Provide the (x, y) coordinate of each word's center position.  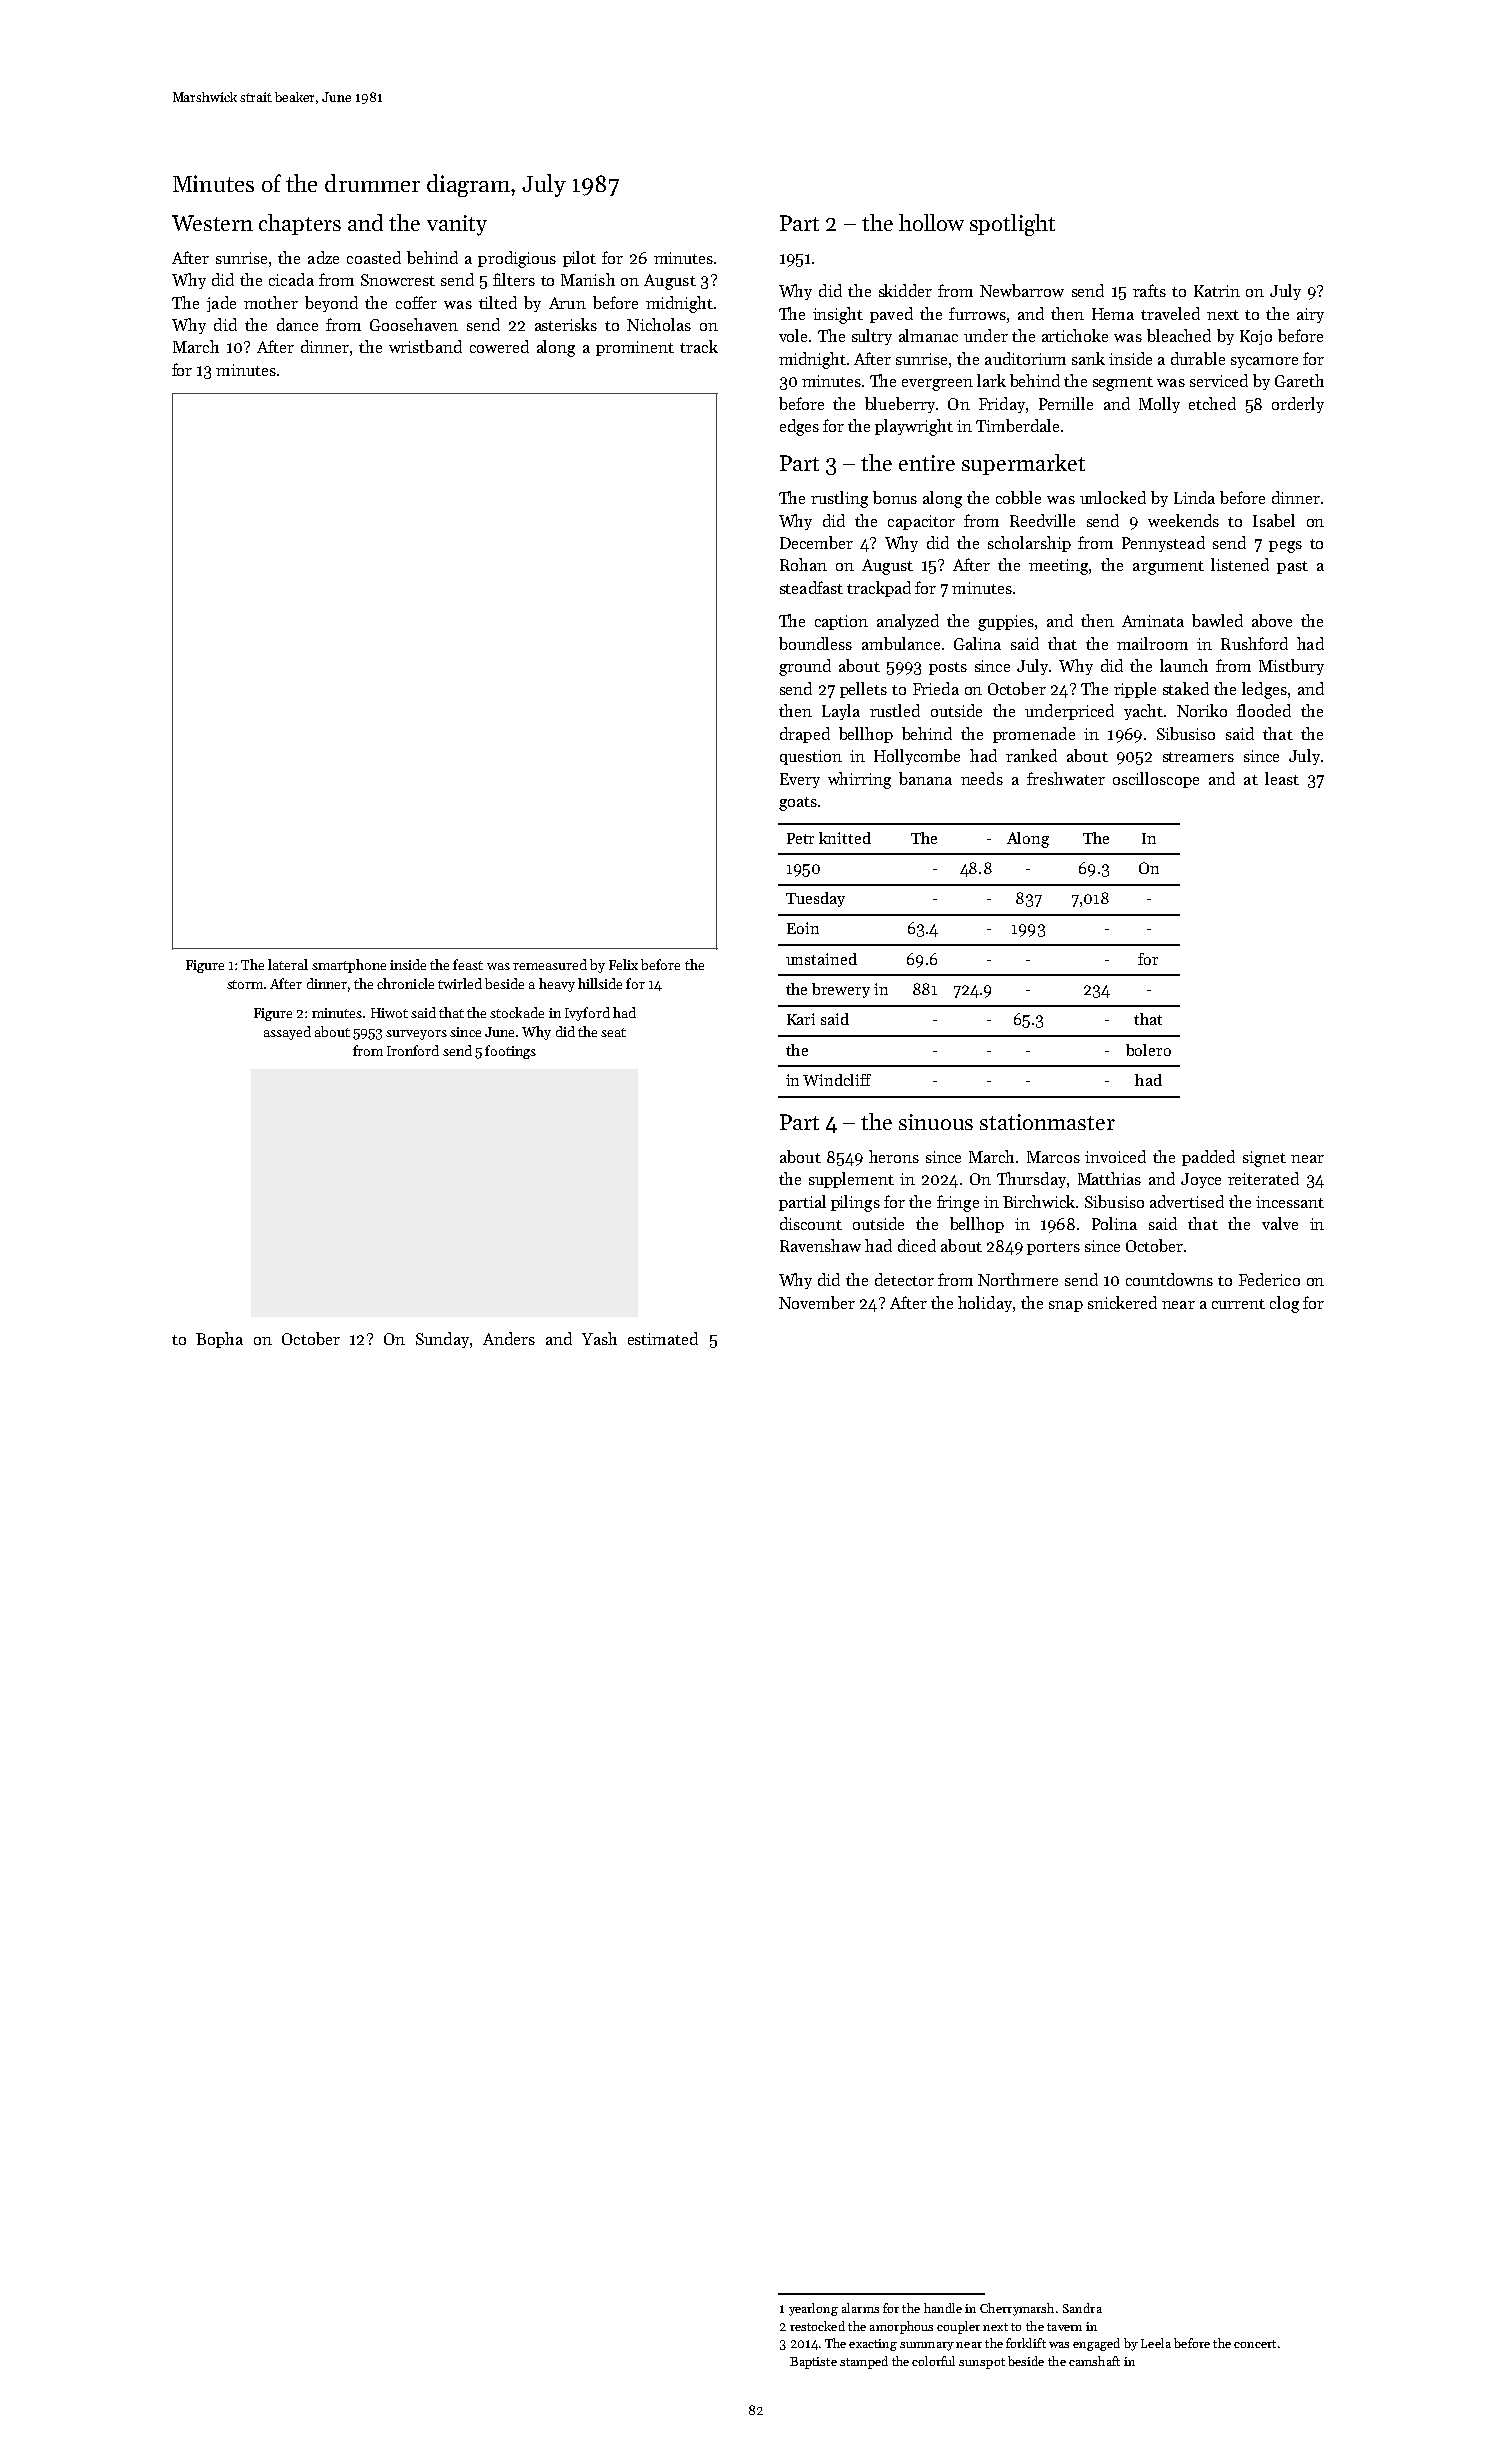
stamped (864, 2362)
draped (805, 735)
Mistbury (1291, 667)
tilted (498, 302)
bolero (1148, 1050)
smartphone (349, 966)
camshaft (1094, 2361)
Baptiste (813, 2363)
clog (1284, 1304)
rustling (839, 499)
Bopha (219, 1340)
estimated (663, 1338)
